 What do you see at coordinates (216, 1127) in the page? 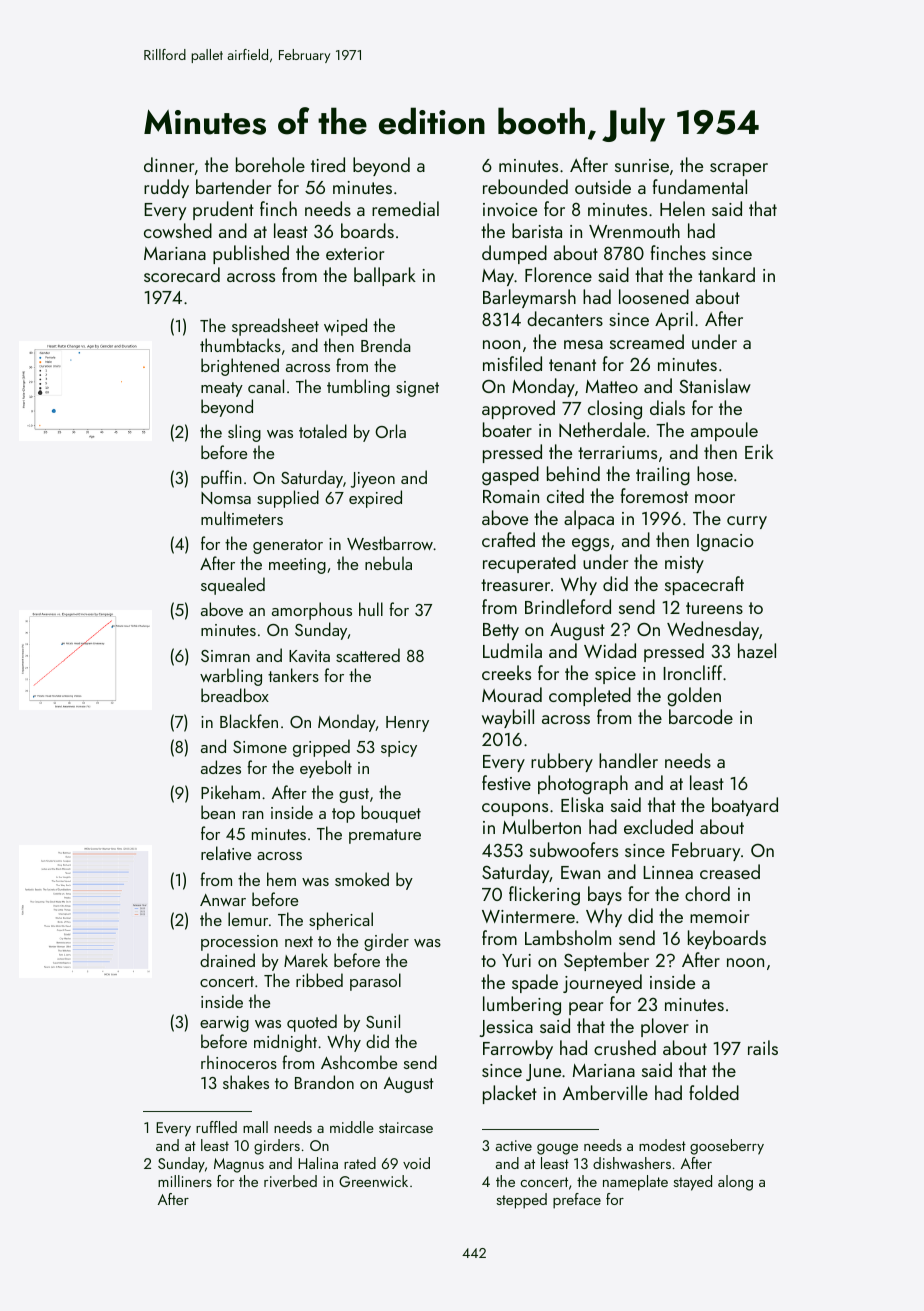
I see `ruffled` at bounding box center [216, 1127].
